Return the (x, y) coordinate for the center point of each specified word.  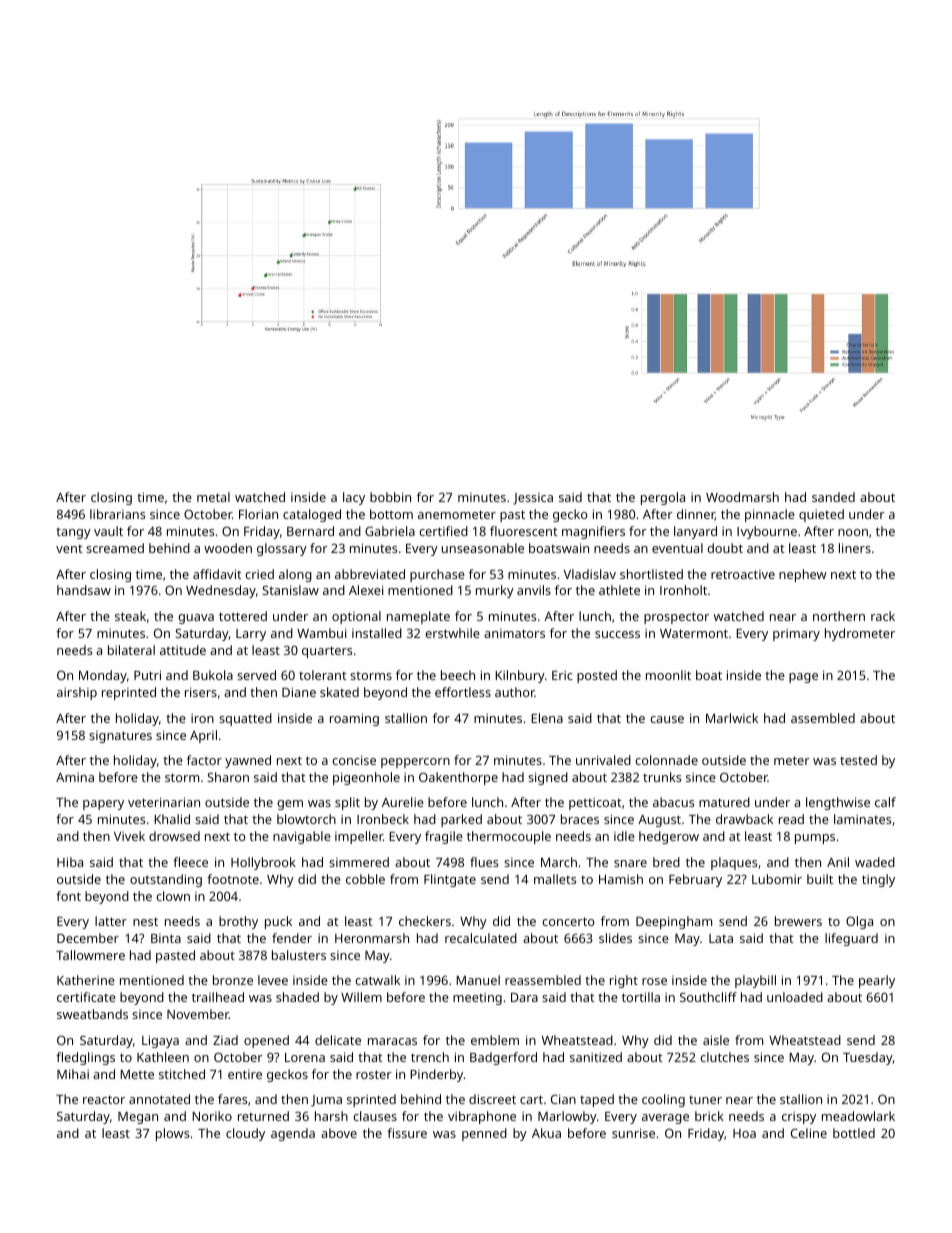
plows (172, 1134)
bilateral (131, 650)
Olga (859, 922)
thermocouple (509, 837)
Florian (258, 514)
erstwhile (452, 633)
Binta (166, 938)
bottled (854, 1133)
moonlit (668, 675)
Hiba (70, 862)
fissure (407, 1133)
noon (853, 532)
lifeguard (851, 939)
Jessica (533, 499)
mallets (555, 879)
